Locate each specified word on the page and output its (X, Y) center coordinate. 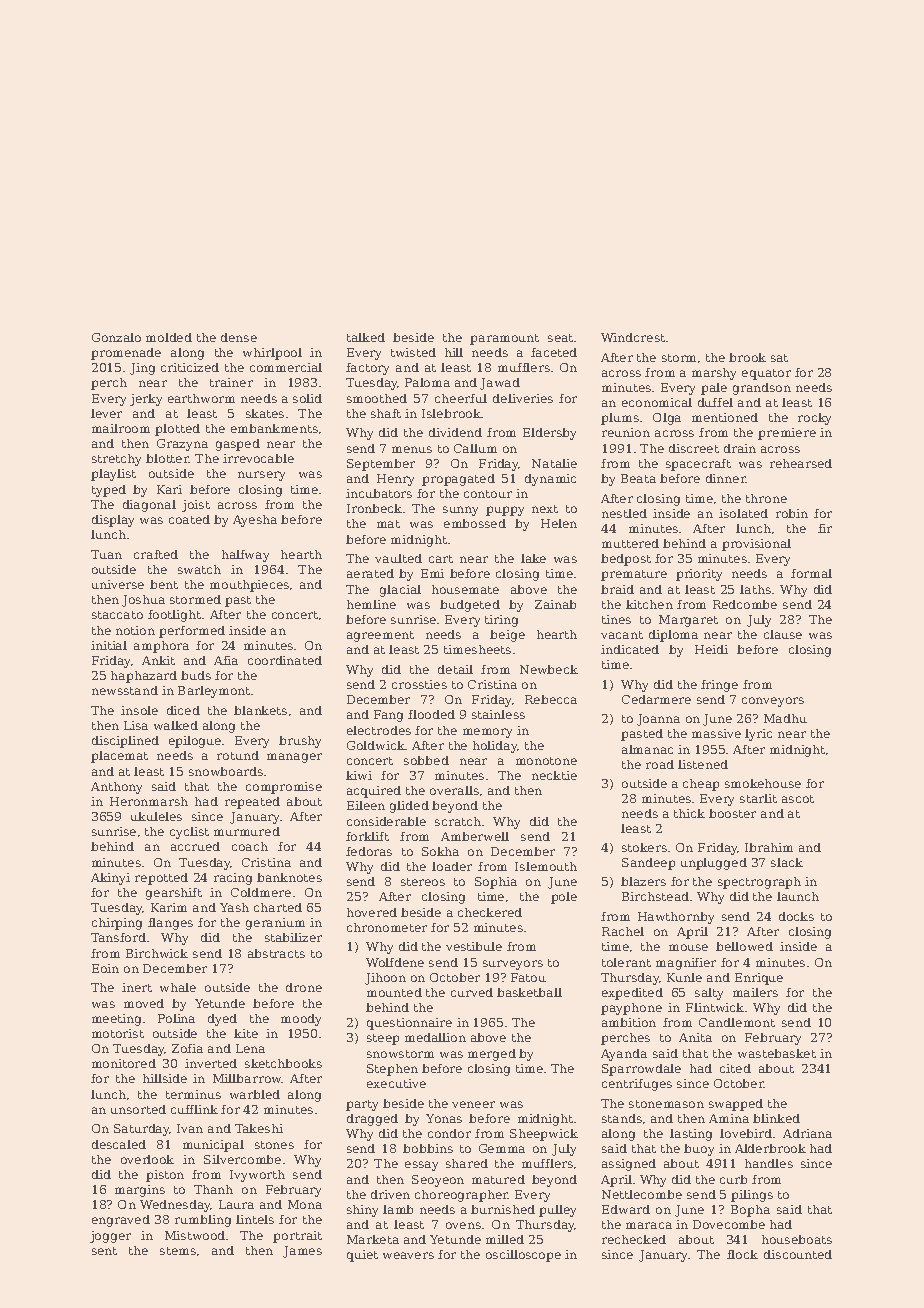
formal (811, 573)
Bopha (750, 1211)
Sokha (440, 851)
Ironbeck (374, 508)
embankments (274, 428)
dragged (372, 1120)
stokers (644, 847)
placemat (119, 757)
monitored (124, 1063)
